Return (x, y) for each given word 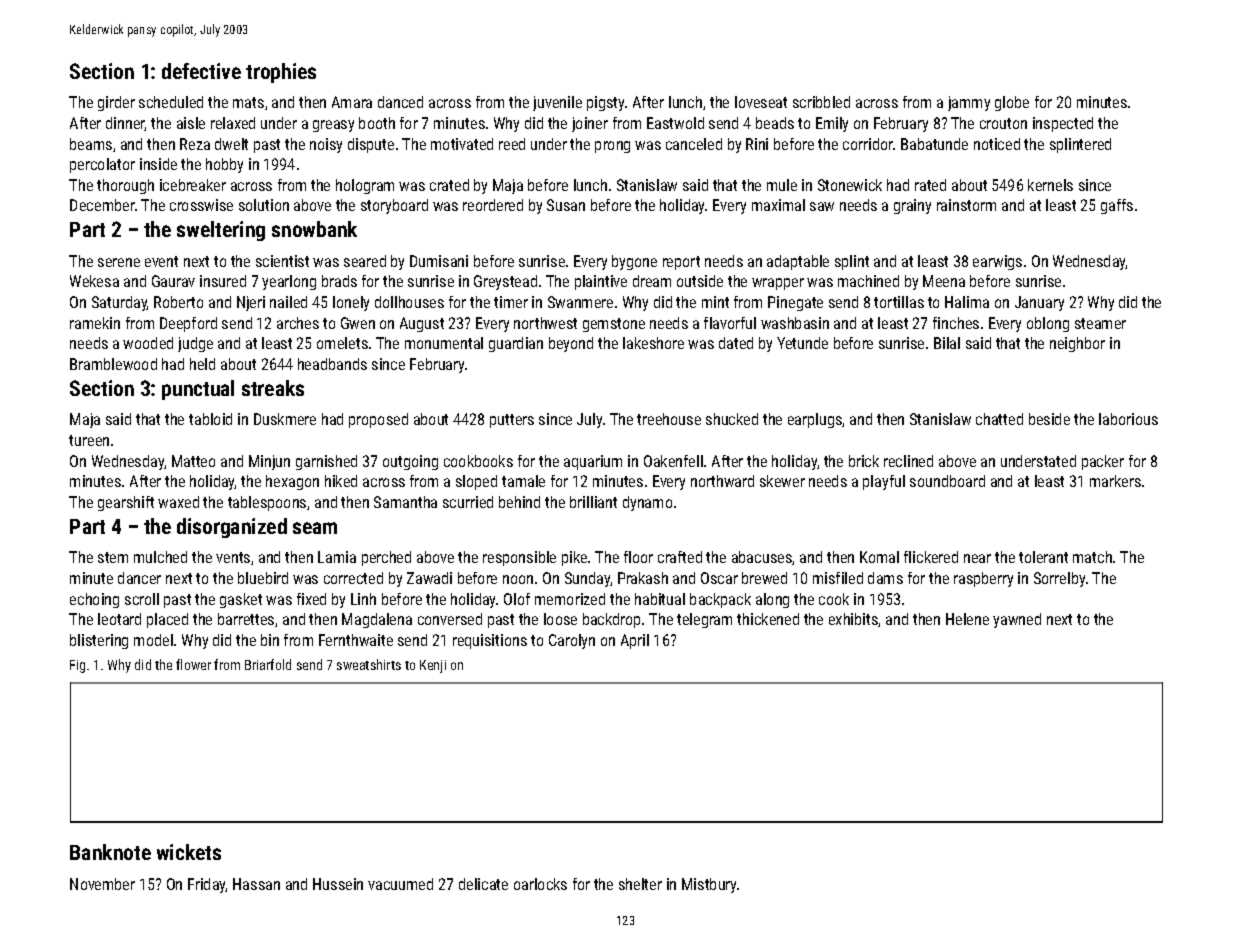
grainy (912, 206)
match (1092, 557)
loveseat (761, 102)
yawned (1017, 620)
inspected (1063, 124)
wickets (189, 852)
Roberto (178, 302)
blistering (99, 641)
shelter (640, 884)
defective (201, 71)
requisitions (490, 641)
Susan (566, 205)
